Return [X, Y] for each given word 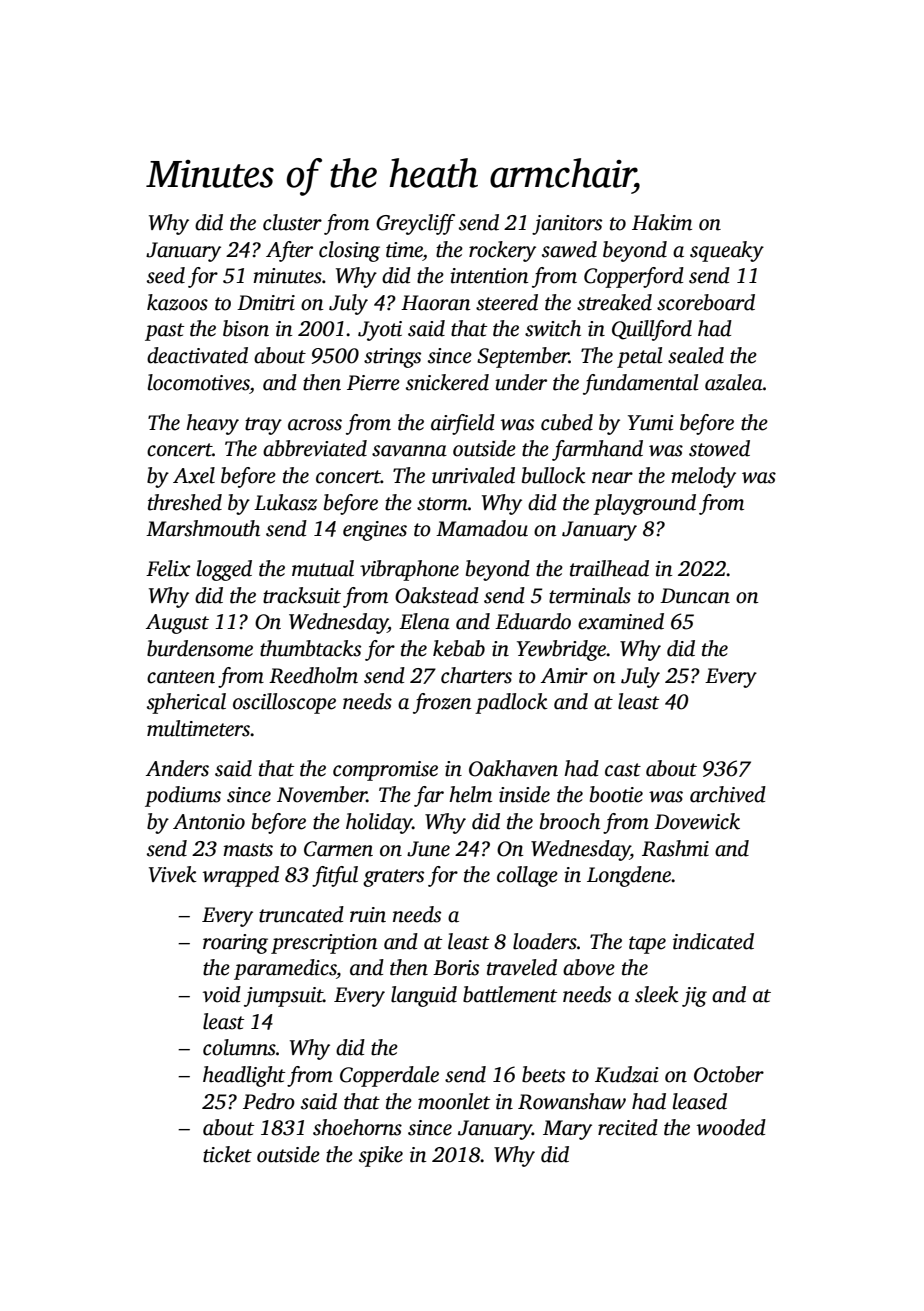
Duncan [695, 596]
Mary [567, 1130]
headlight [244, 1076]
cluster [292, 222]
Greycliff [415, 224]
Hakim [662, 222]
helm [470, 794]
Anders [177, 768]
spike [381, 1156]
